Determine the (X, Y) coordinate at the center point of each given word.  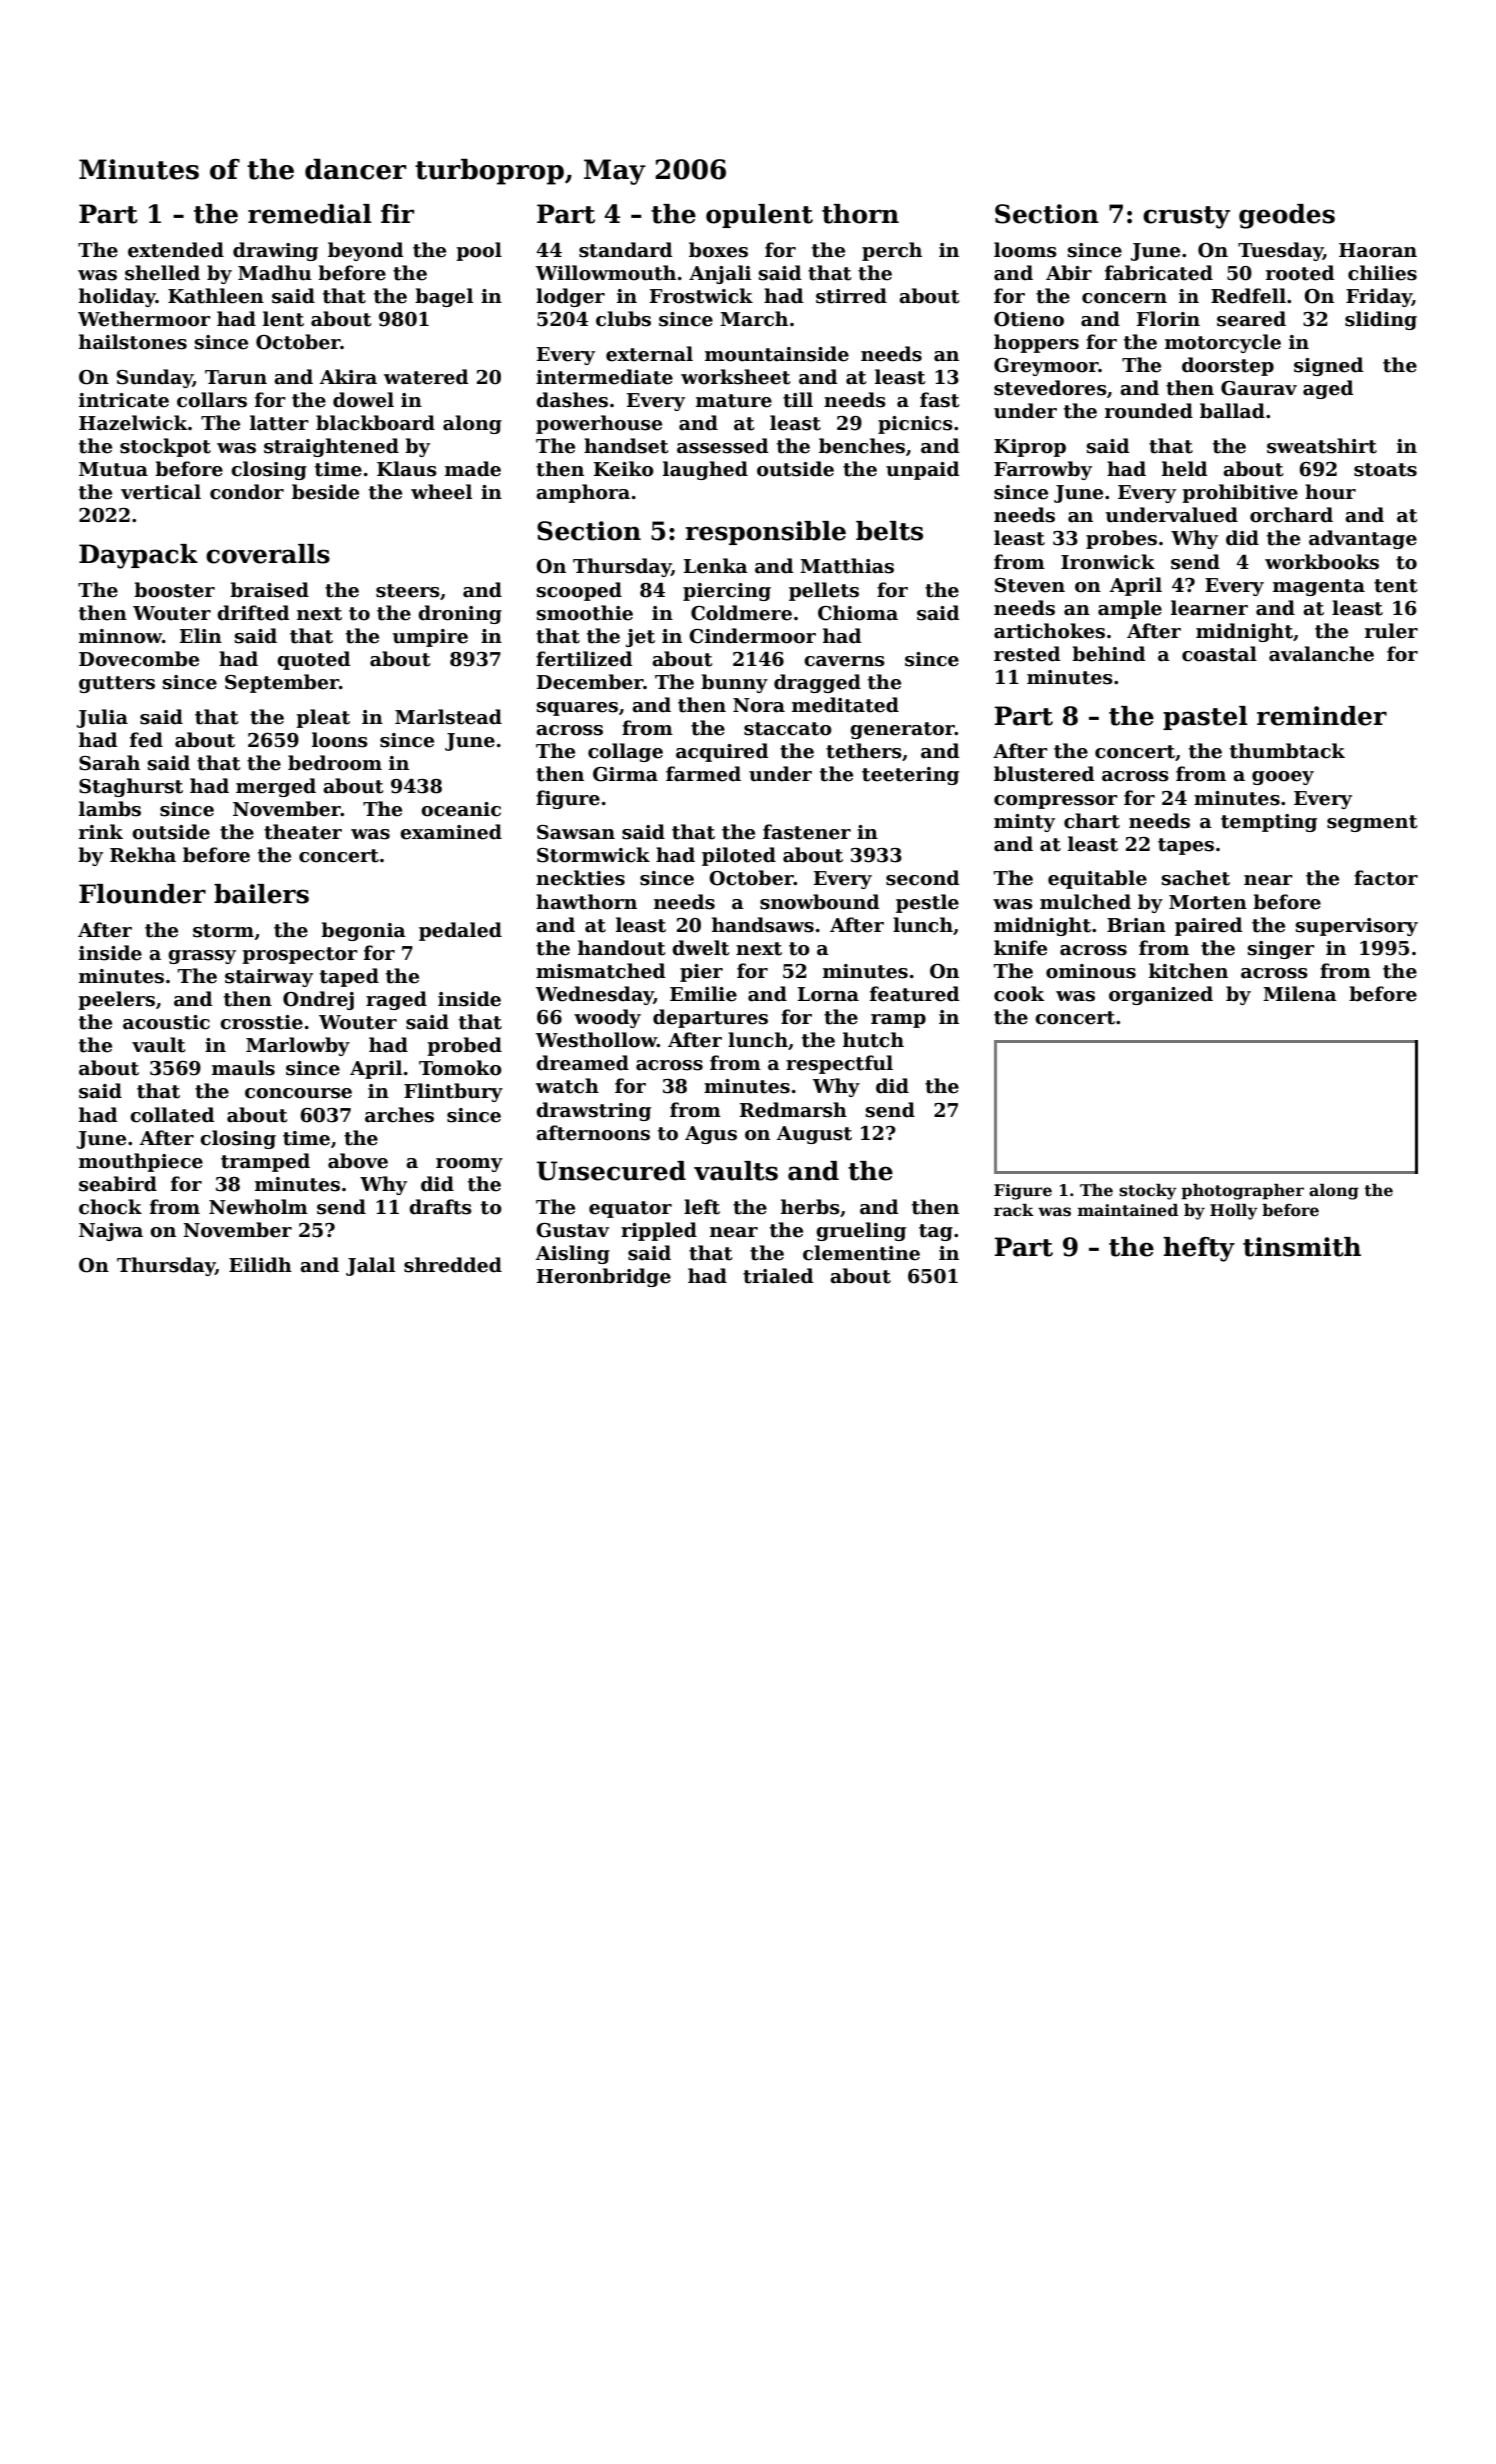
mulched (1085, 902)
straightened (331, 447)
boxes (718, 250)
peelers (116, 1000)
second (922, 878)
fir (397, 213)
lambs (110, 809)
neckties (580, 878)
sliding (1381, 320)
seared (1251, 319)
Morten (1208, 902)
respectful (839, 1064)
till (798, 400)
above (358, 1161)
